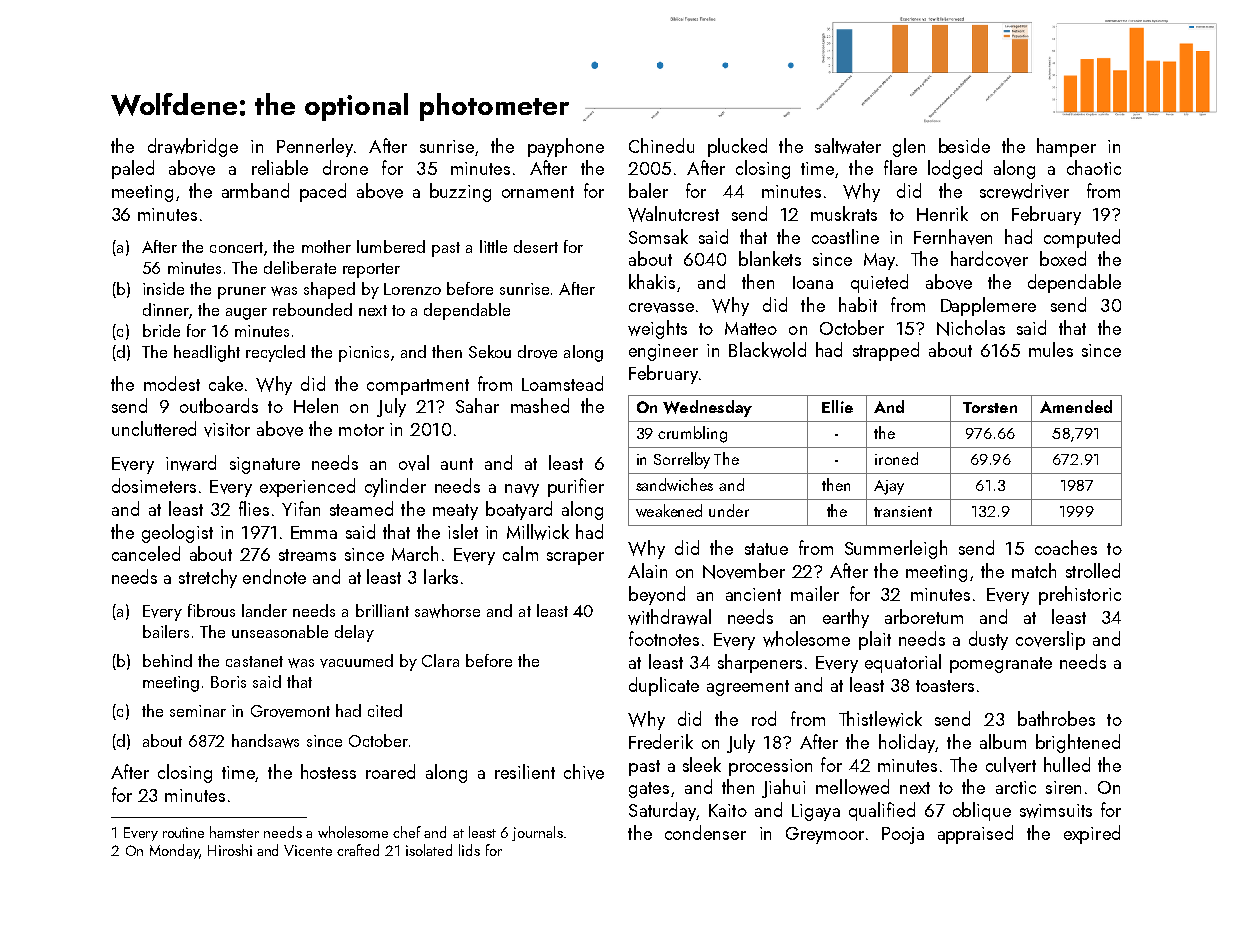 This page has height=952, width=1233. What do you see at coordinates (1082, 238) in the page?
I see `computed` at bounding box center [1082, 238].
